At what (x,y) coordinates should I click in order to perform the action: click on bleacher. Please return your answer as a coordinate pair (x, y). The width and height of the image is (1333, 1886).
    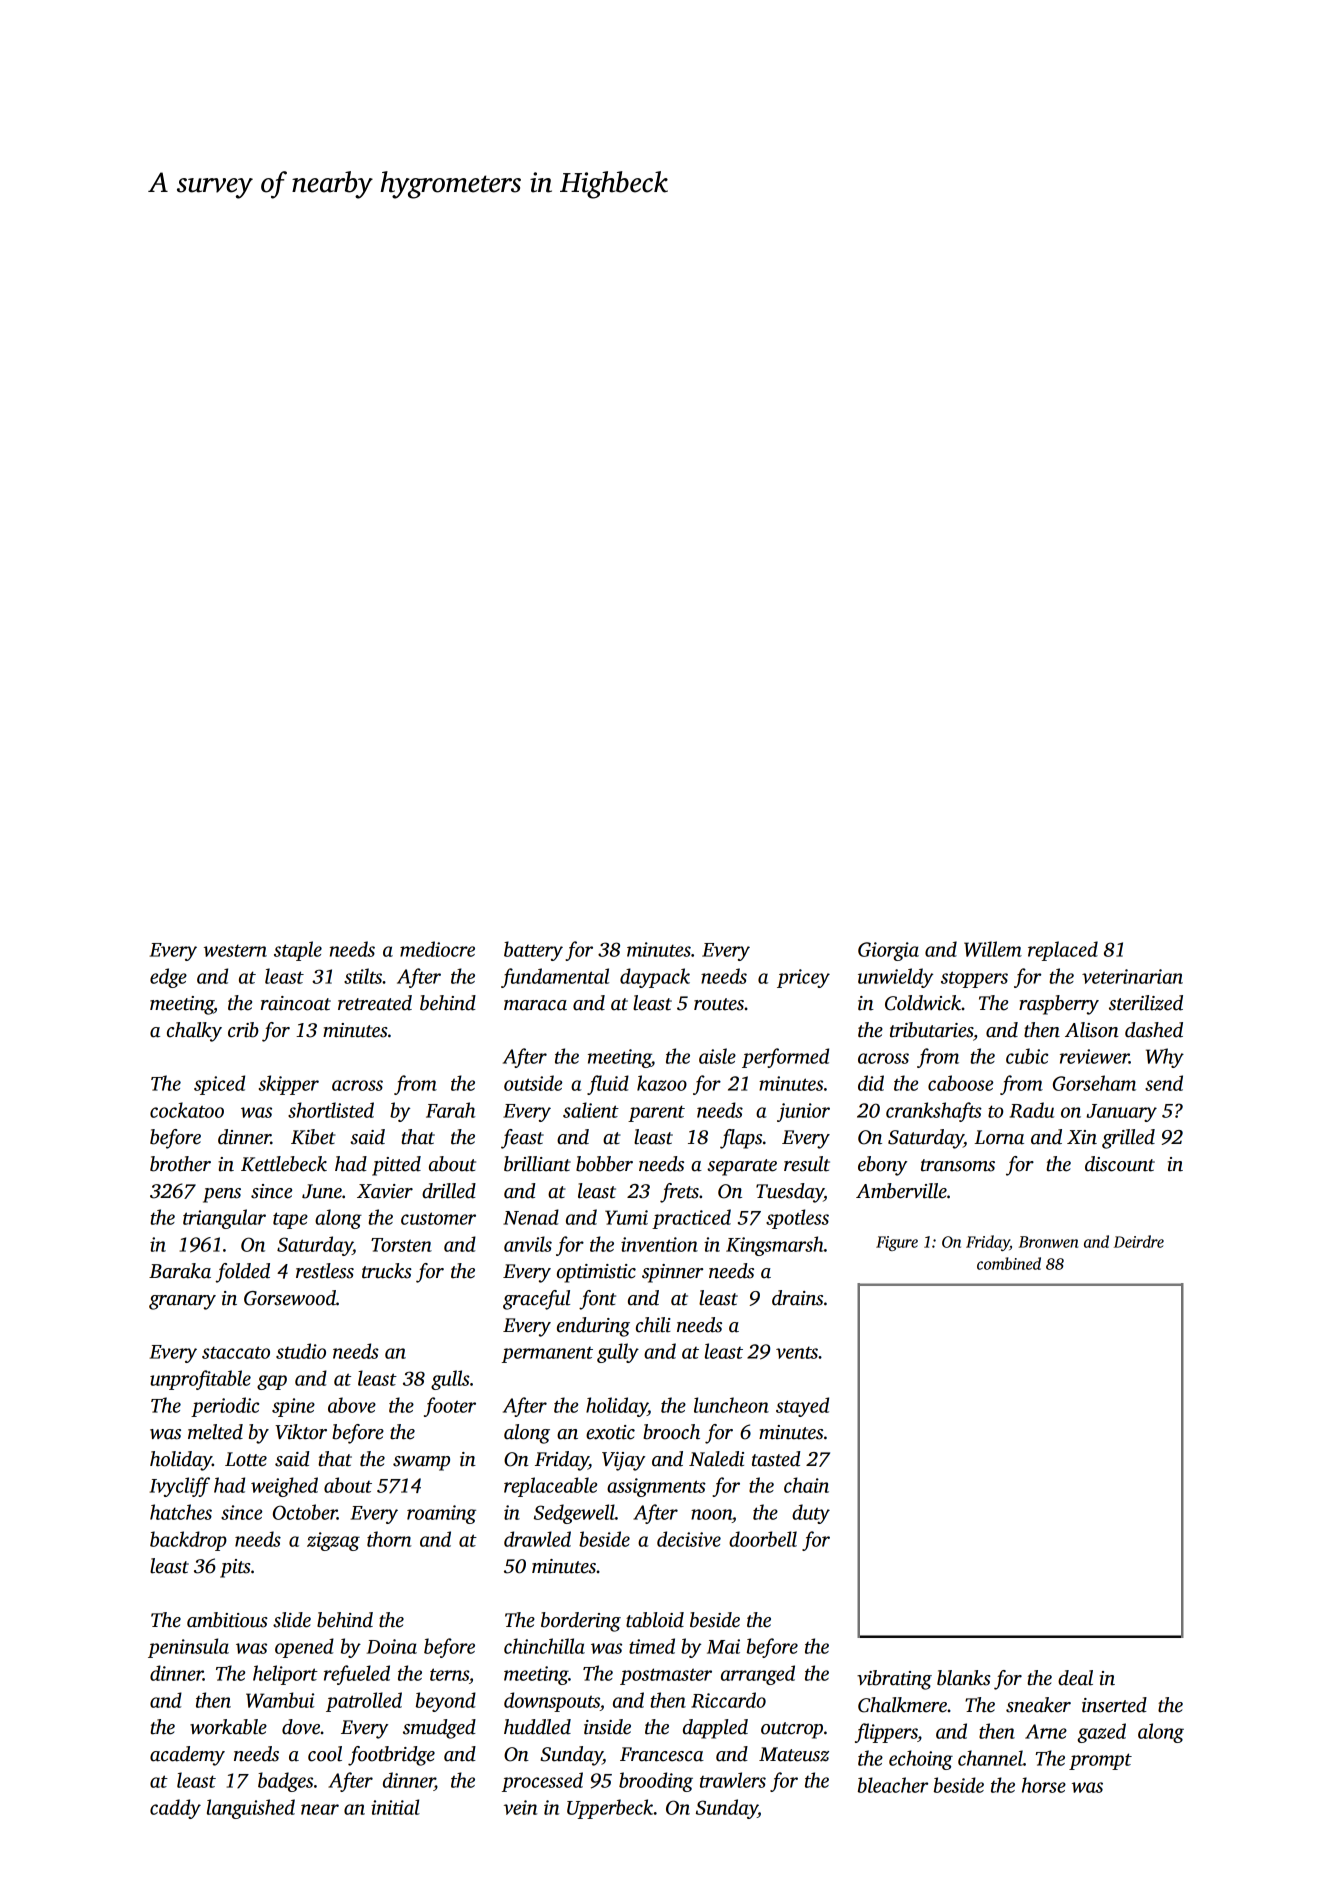
    Looking at the image, I should click on (893, 1785).
